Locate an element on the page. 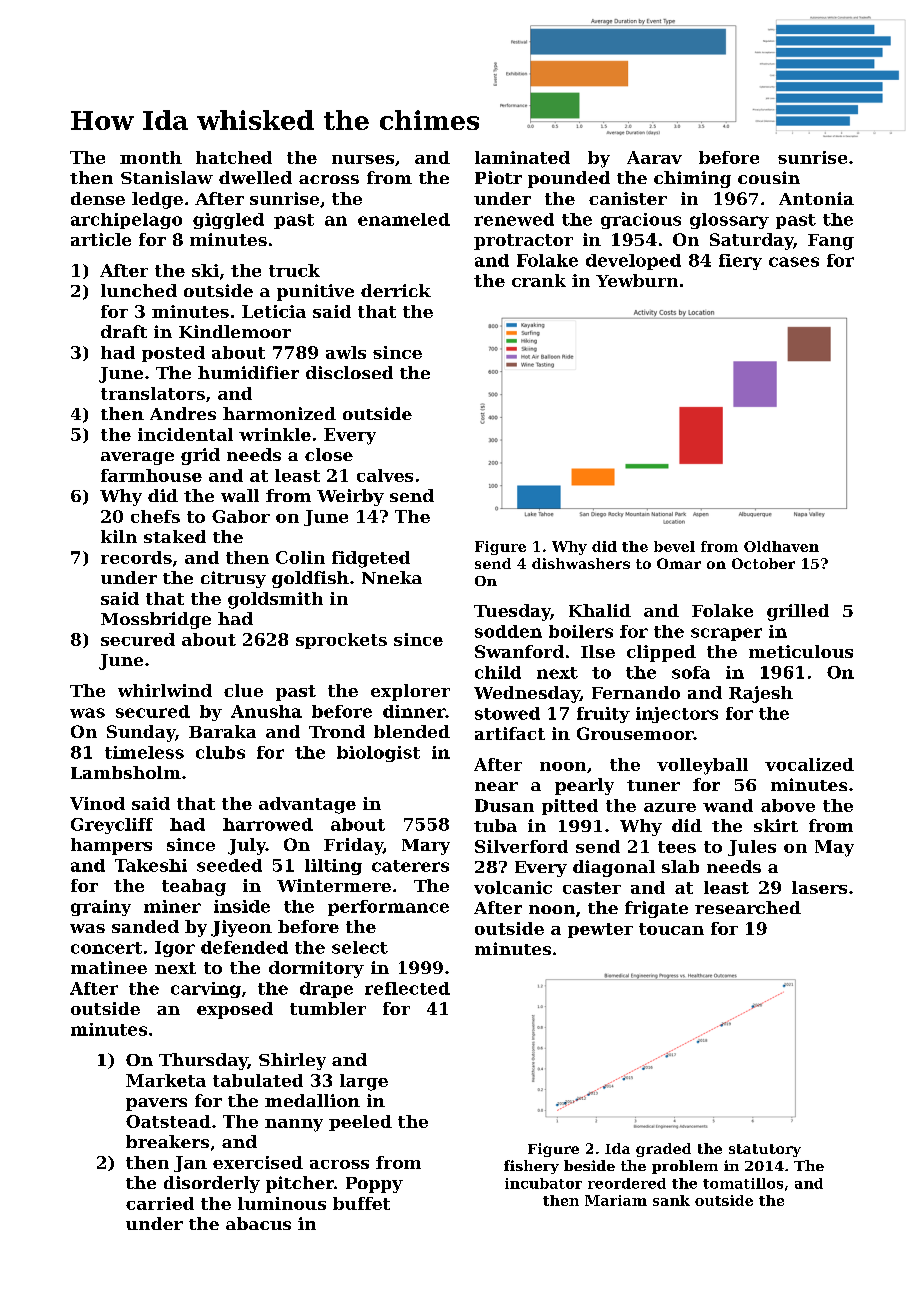 This document has width=924, height=1308. calves is located at coordinates (385, 475).
